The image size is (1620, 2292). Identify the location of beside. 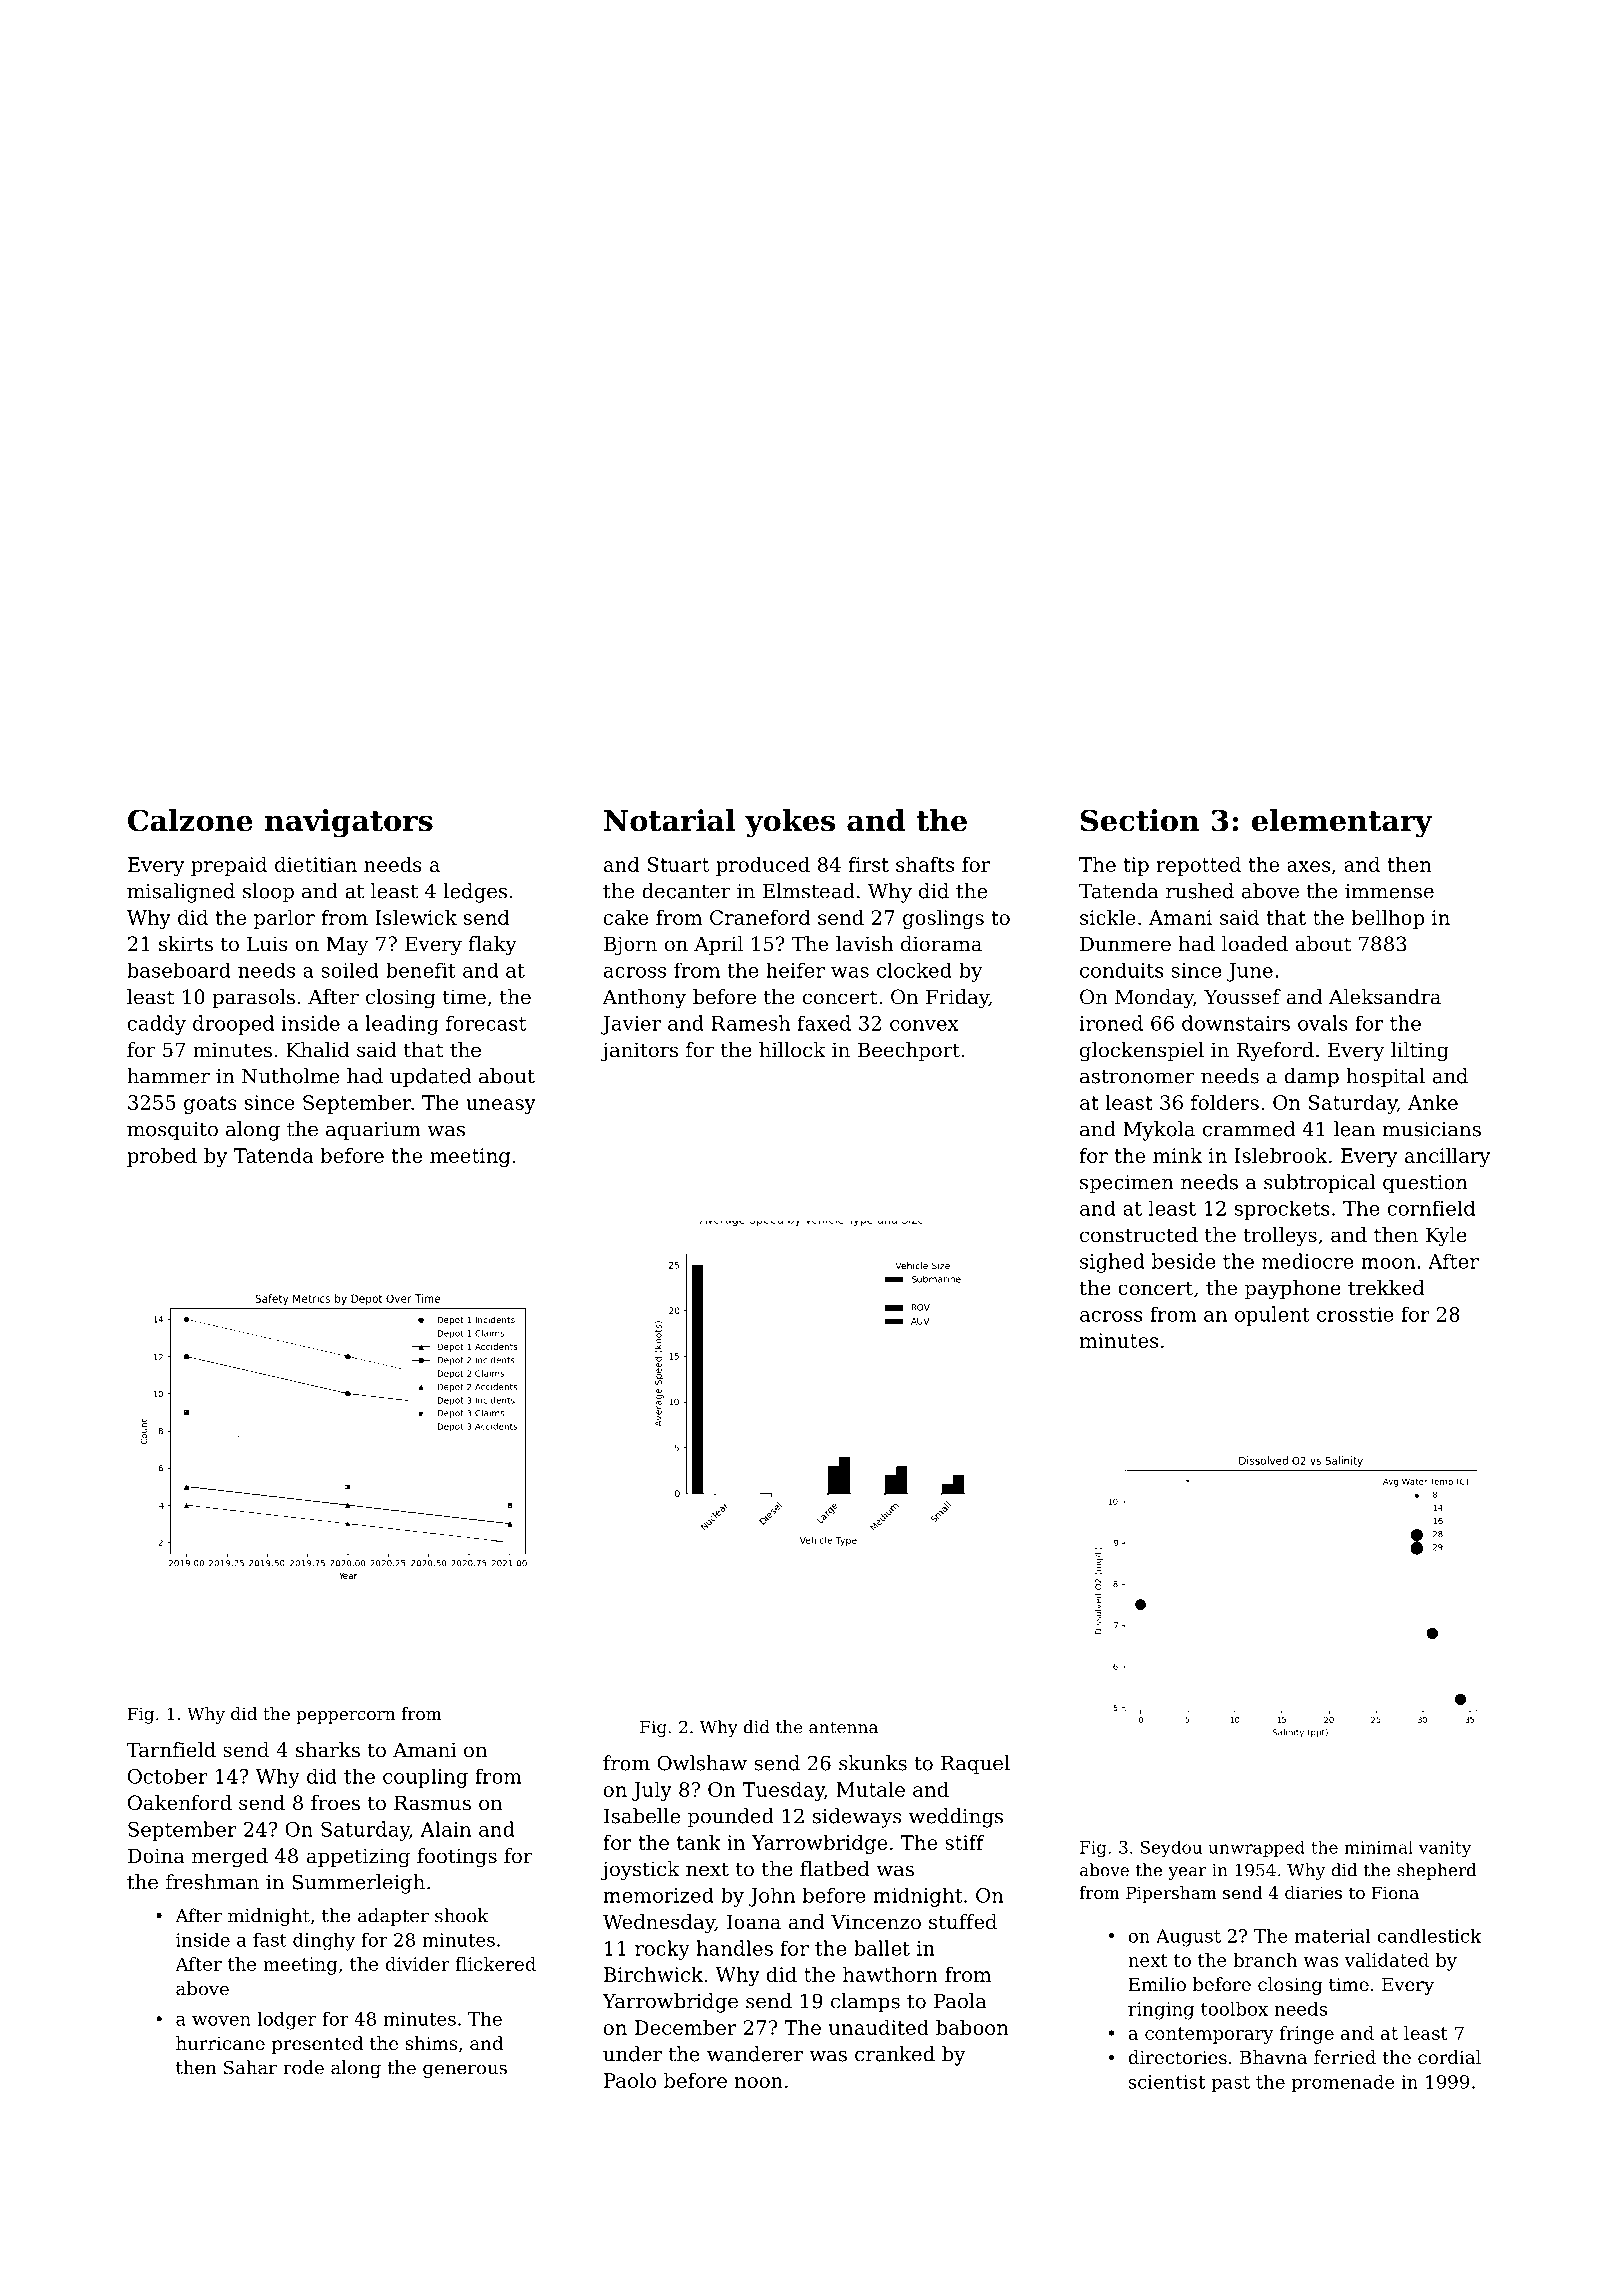
(1184, 1261).
